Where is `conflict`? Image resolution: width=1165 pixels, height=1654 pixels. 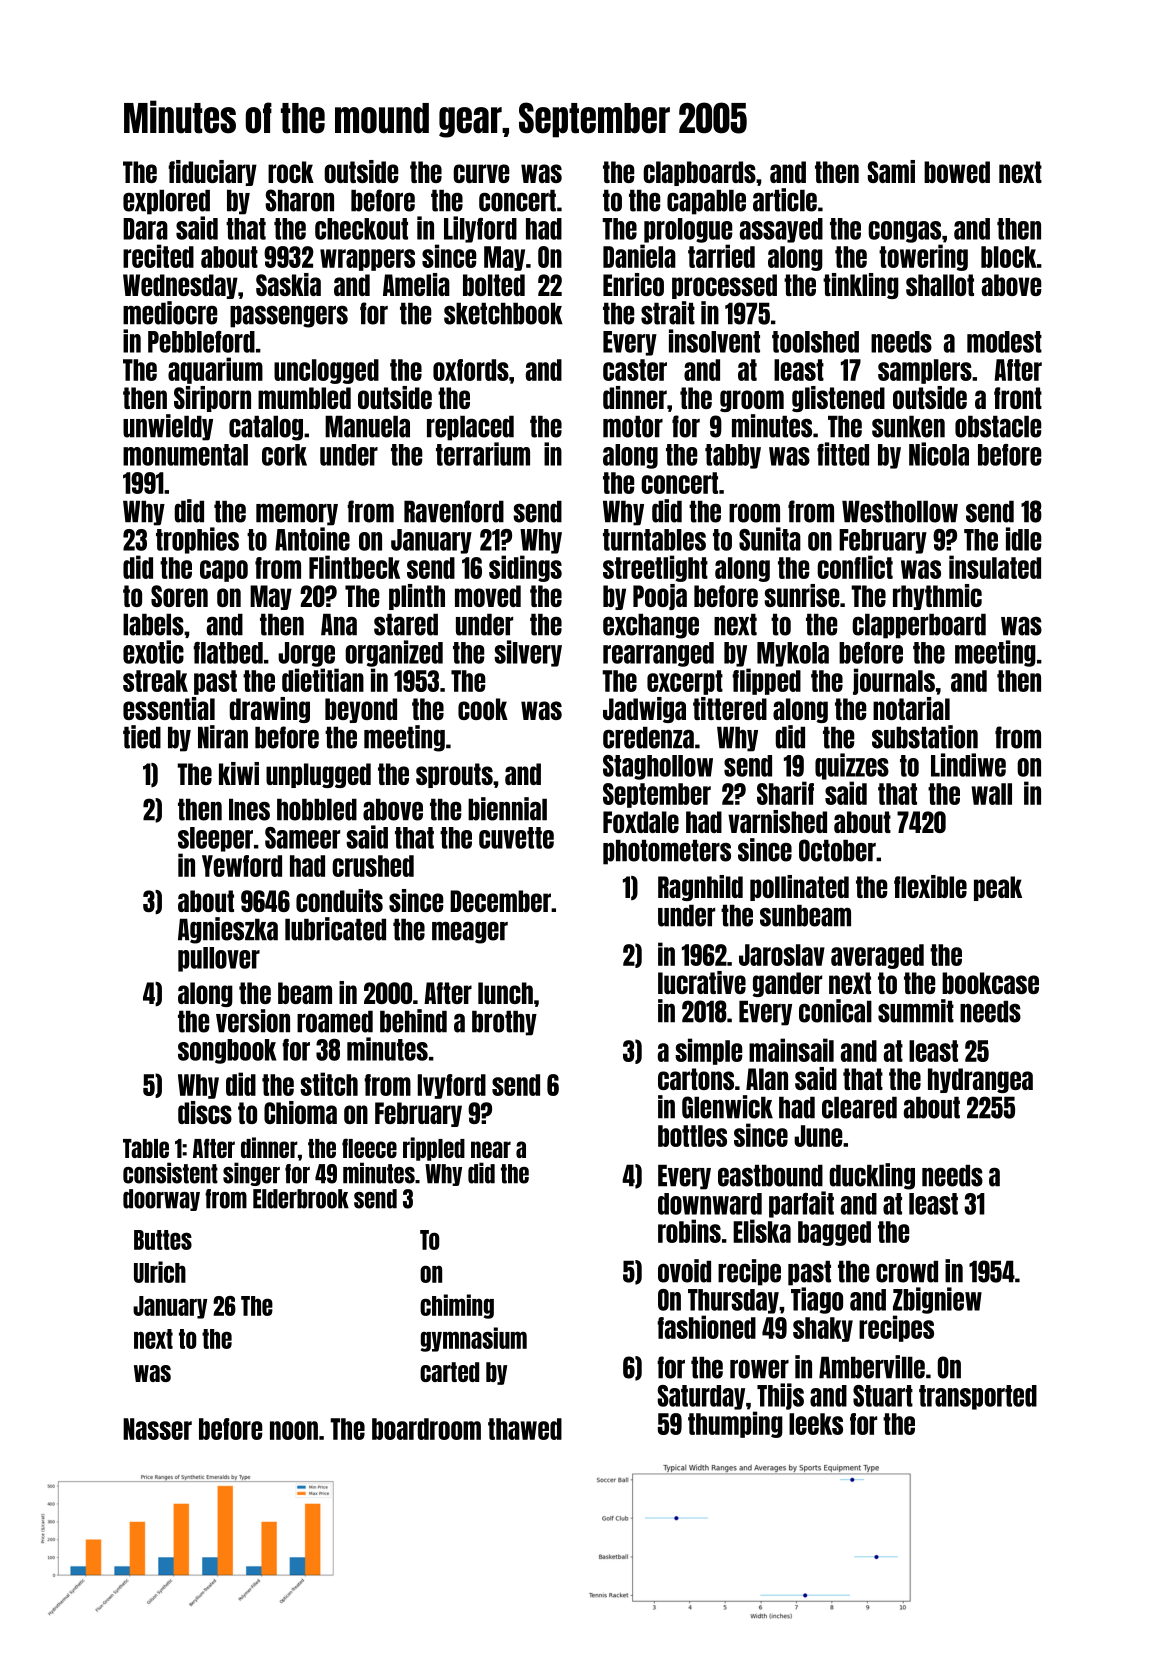 conflict is located at coordinates (855, 567).
